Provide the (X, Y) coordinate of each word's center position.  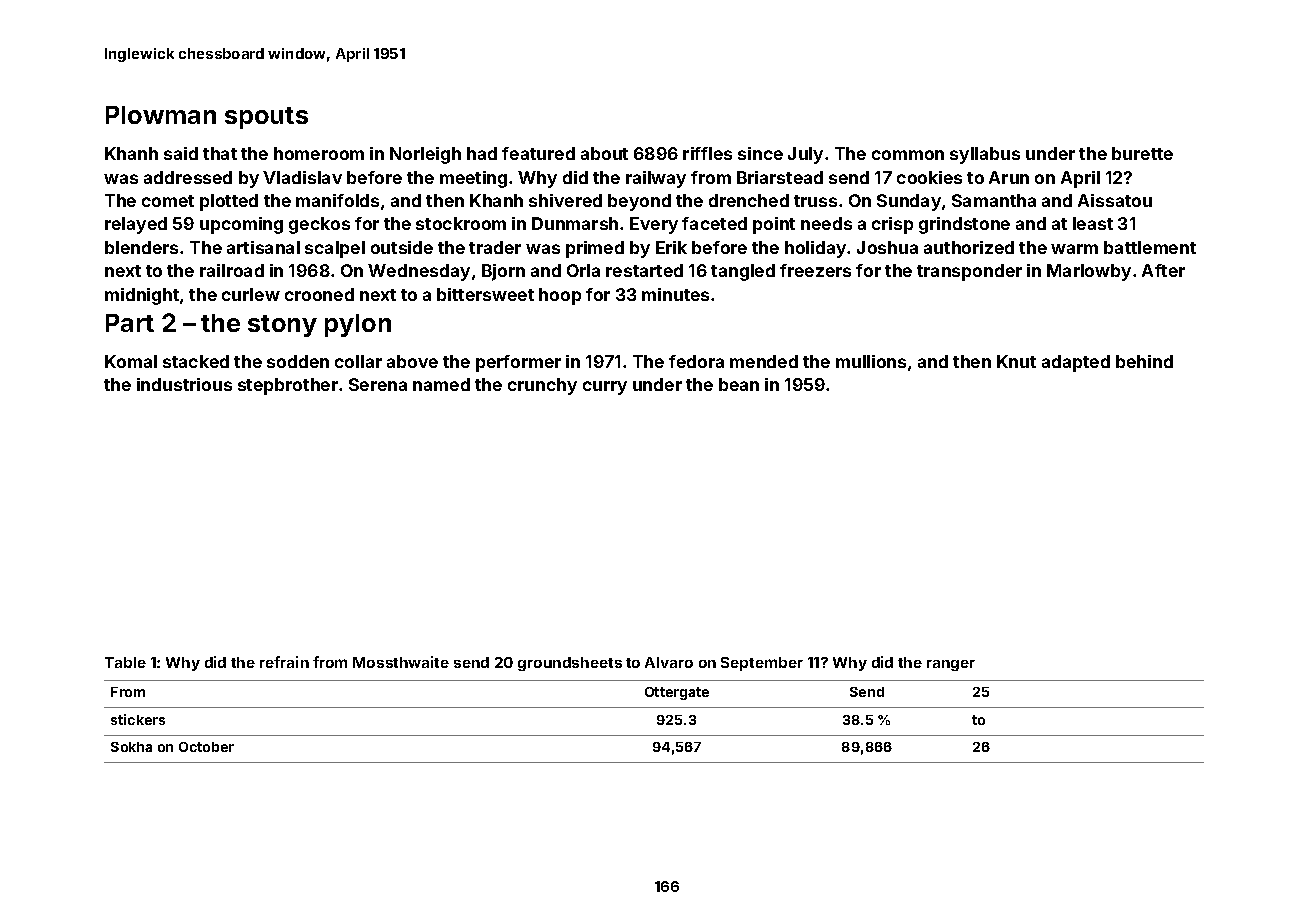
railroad (232, 270)
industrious (184, 384)
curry (605, 388)
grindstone (964, 225)
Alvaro (669, 662)
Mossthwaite (401, 662)
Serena (378, 384)
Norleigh (425, 155)
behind (1144, 361)
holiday (816, 249)
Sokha (131, 747)
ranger (951, 665)
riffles (707, 153)
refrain (284, 662)
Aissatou (1115, 200)
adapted (1076, 363)
